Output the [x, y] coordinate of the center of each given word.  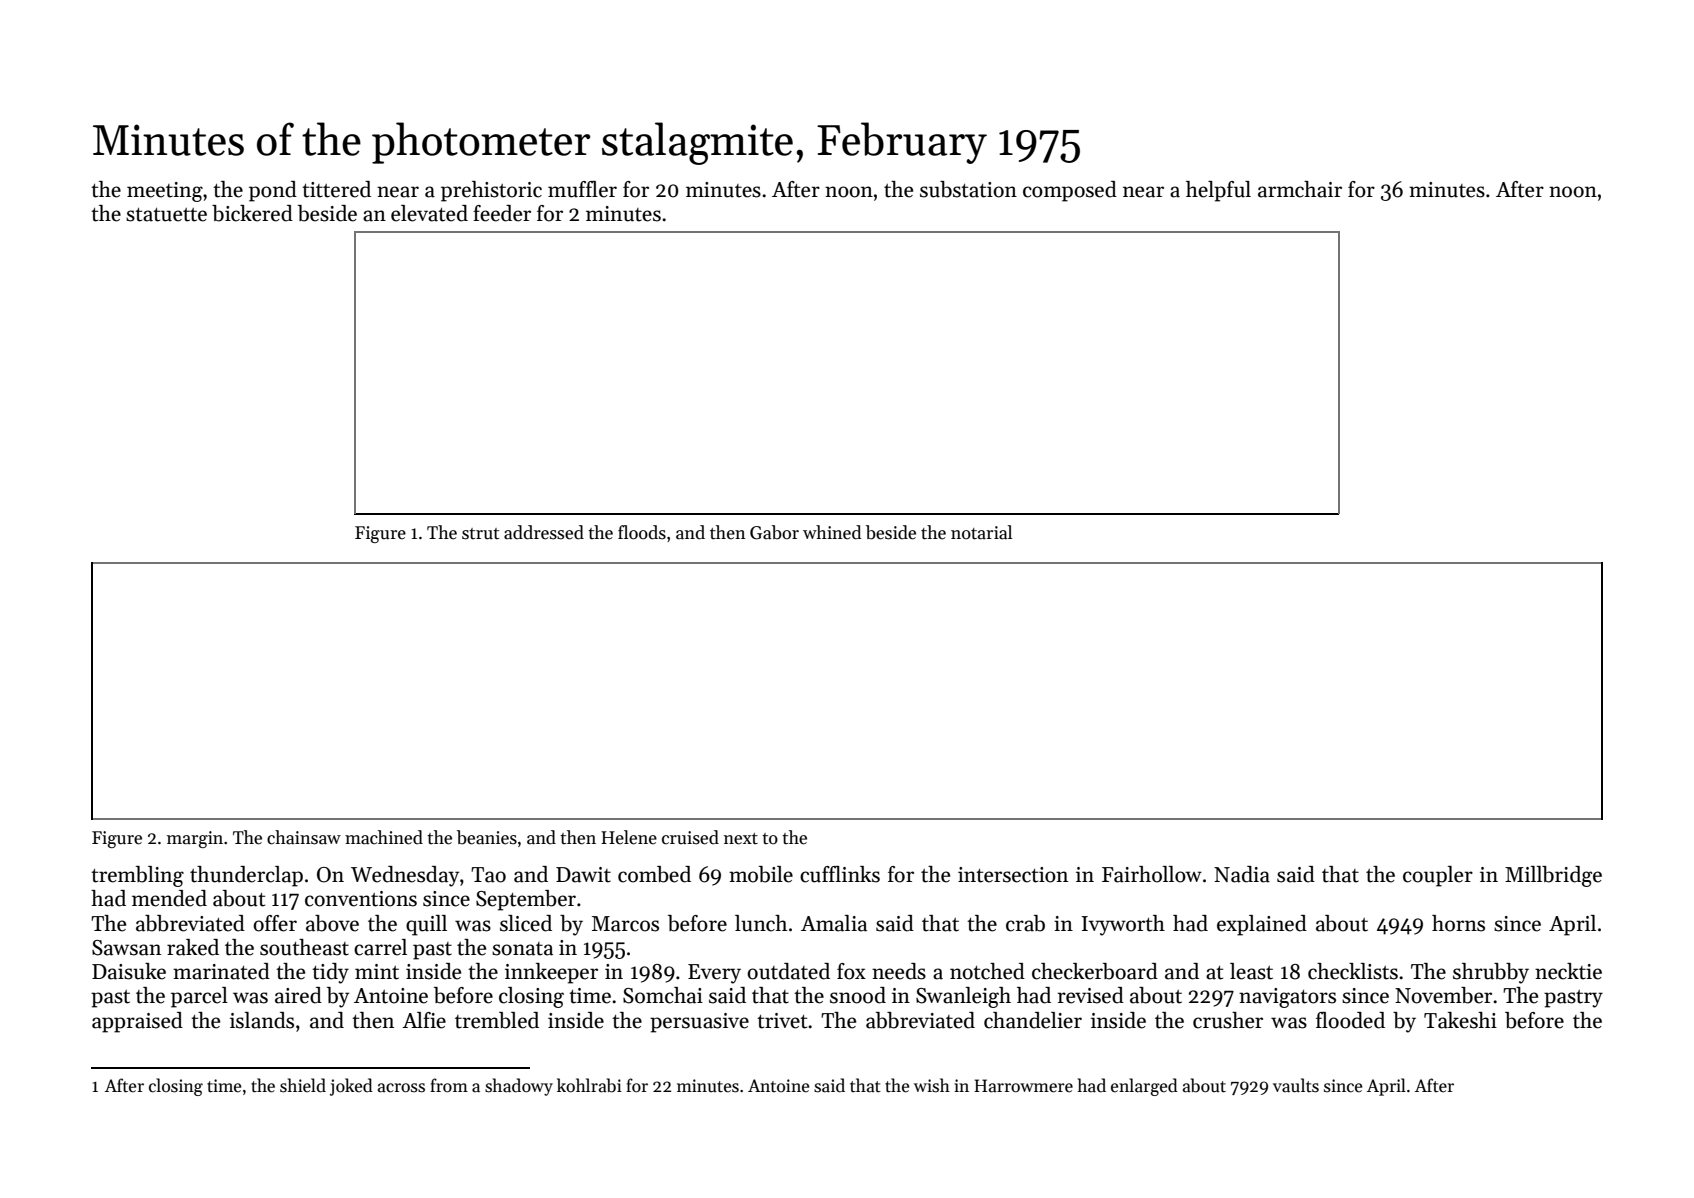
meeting [165, 192]
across [401, 1088]
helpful [1218, 191]
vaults [1296, 1085]
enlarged [1144, 1087]
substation [968, 189]
